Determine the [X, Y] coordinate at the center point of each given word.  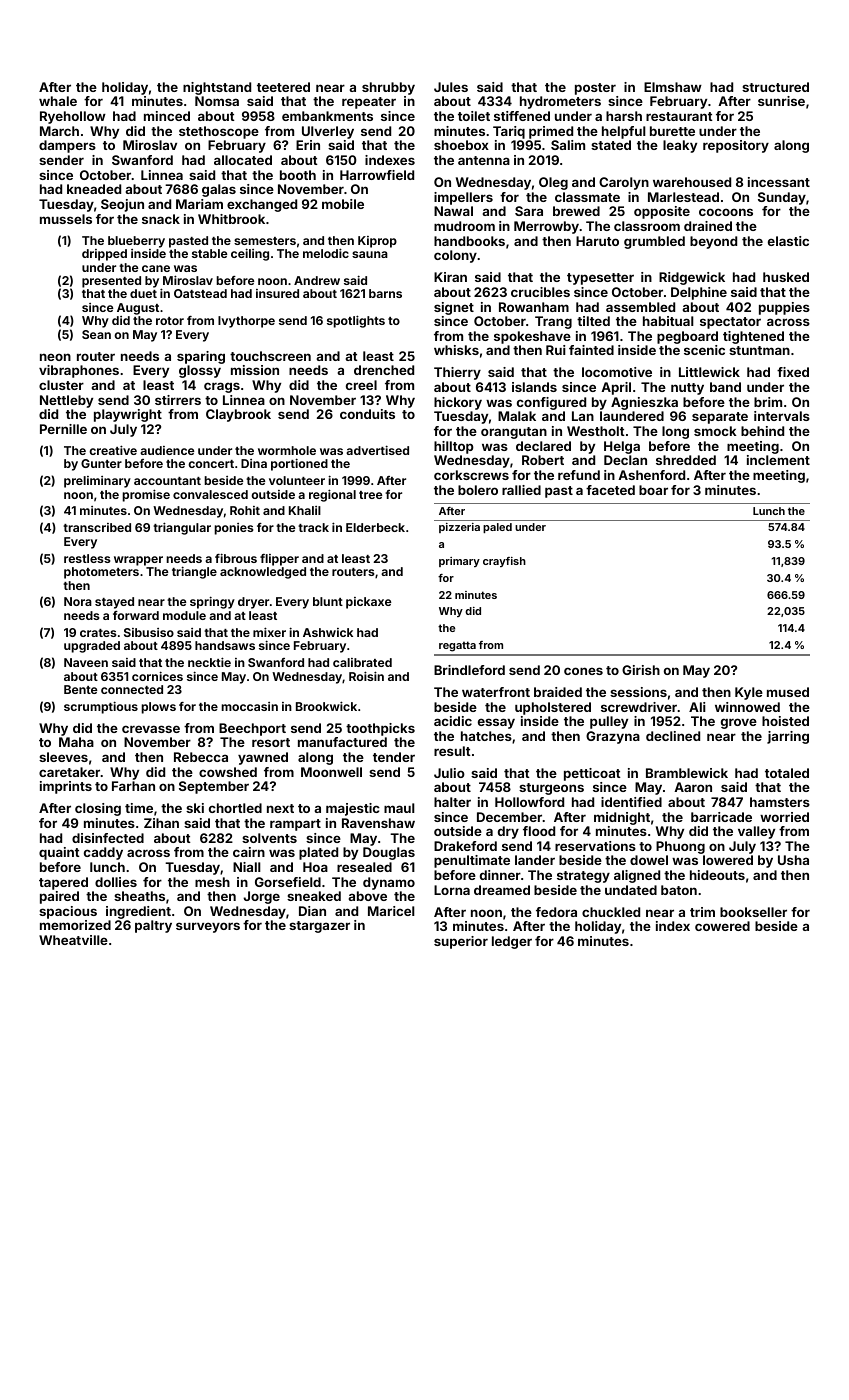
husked [786, 277]
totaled [787, 773]
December [509, 817]
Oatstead [200, 293]
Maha [76, 742]
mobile [343, 204]
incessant [779, 182]
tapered [63, 883]
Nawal [453, 211]
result [452, 751]
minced [167, 116]
